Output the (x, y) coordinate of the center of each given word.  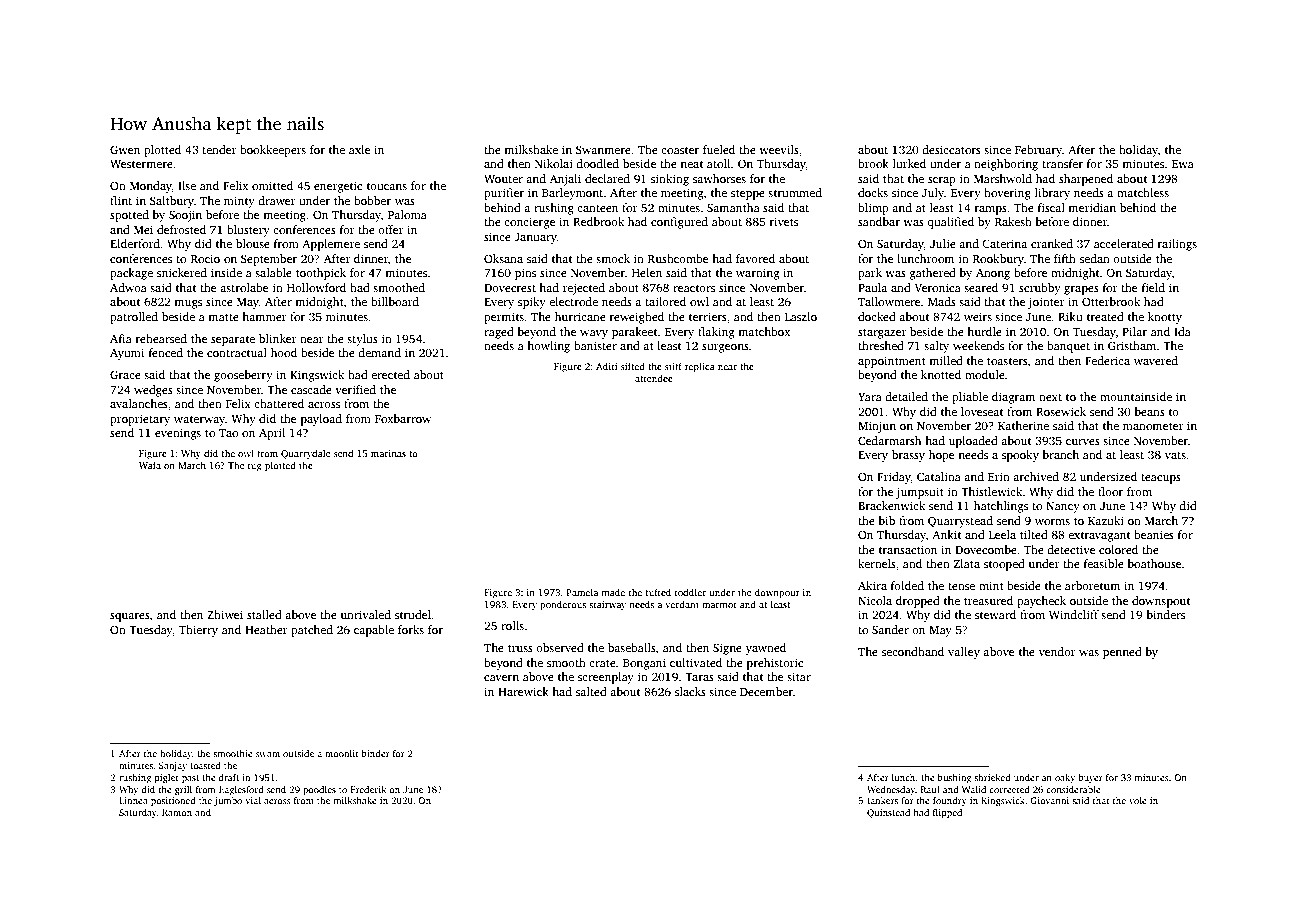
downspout (1161, 602)
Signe (727, 649)
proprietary (140, 420)
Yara (870, 397)
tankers (882, 800)
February (1038, 151)
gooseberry (243, 376)
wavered (1156, 360)
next (1050, 397)
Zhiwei (225, 614)
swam (268, 754)
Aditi (606, 366)
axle (359, 149)
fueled (719, 149)
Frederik (368, 789)
